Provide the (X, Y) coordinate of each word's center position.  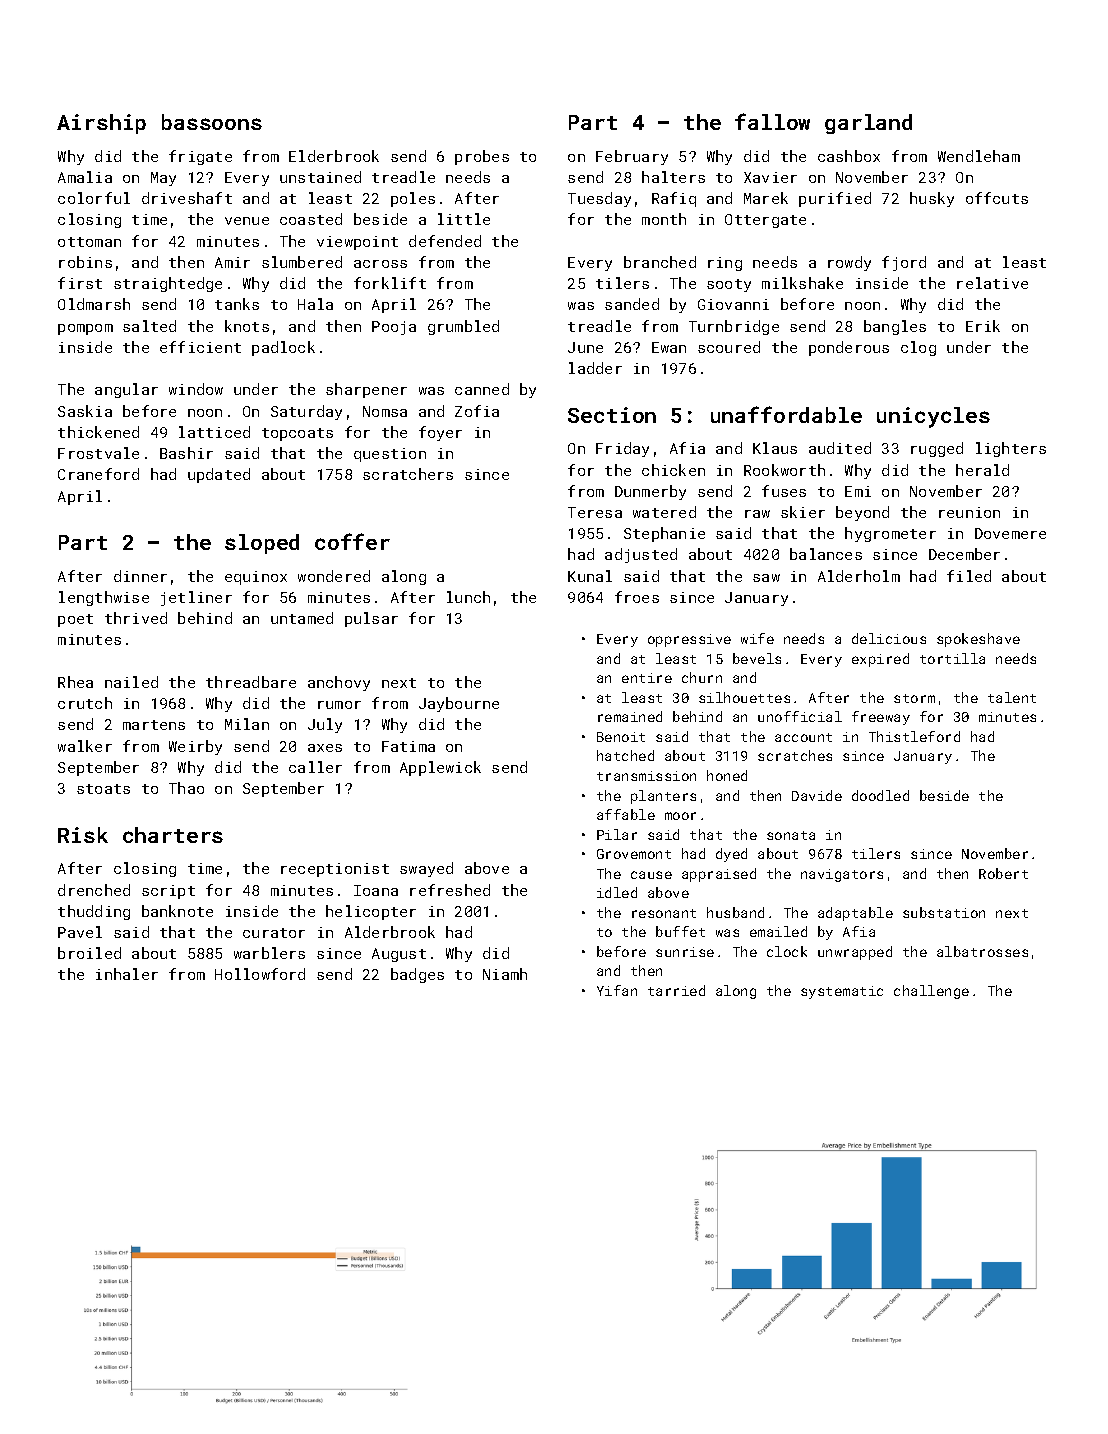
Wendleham (979, 156)
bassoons (212, 122)
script (168, 892)
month (664, 219)
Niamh (505, 974)
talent (1012, 697)
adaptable (855, 914)
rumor (339, 705)
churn (702, 677)
